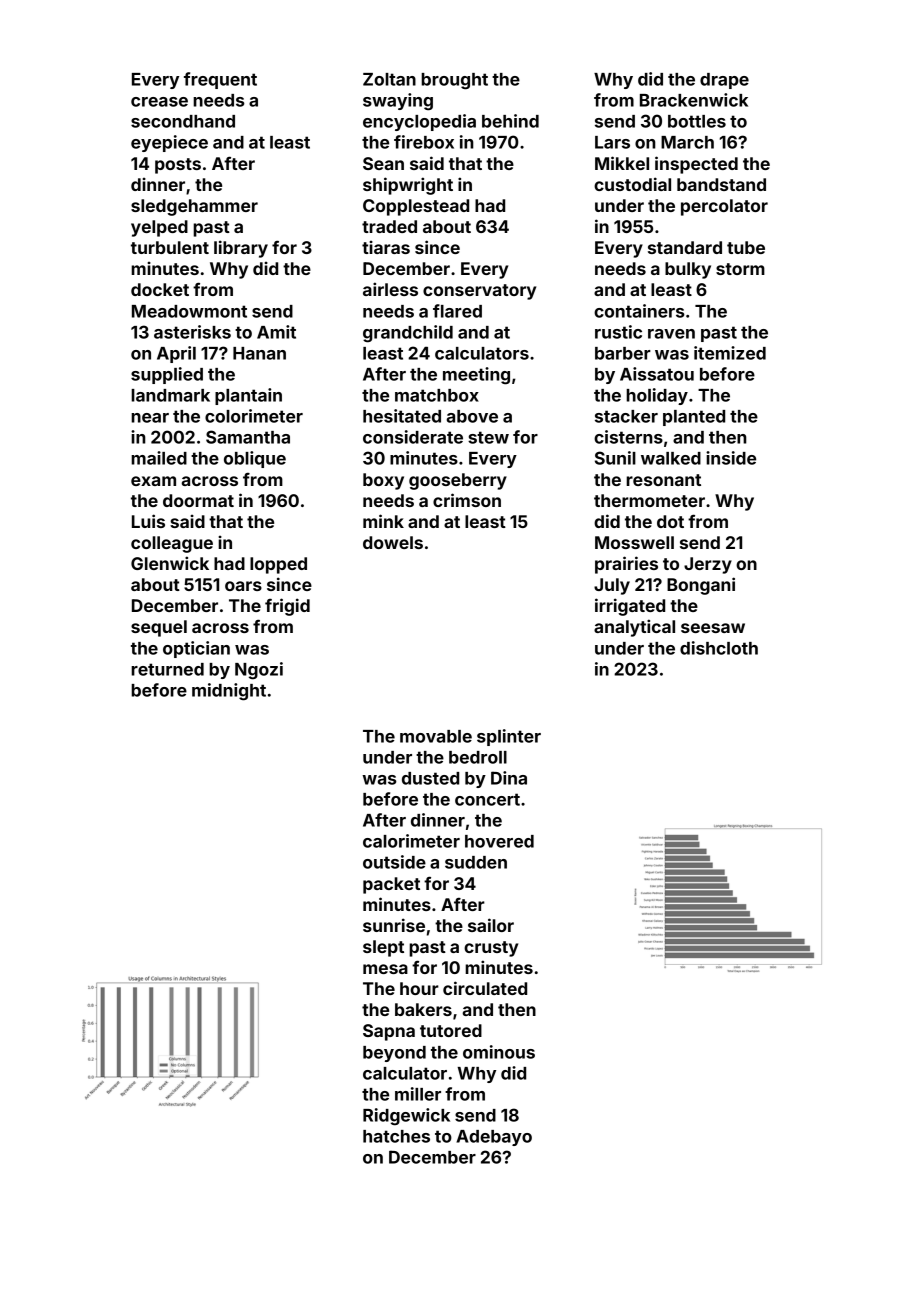 The height and width of the screenshot is (1316, 908). Describe the element at coordinates (393, 542) in the screenshot. I see `dowels` at that location.
